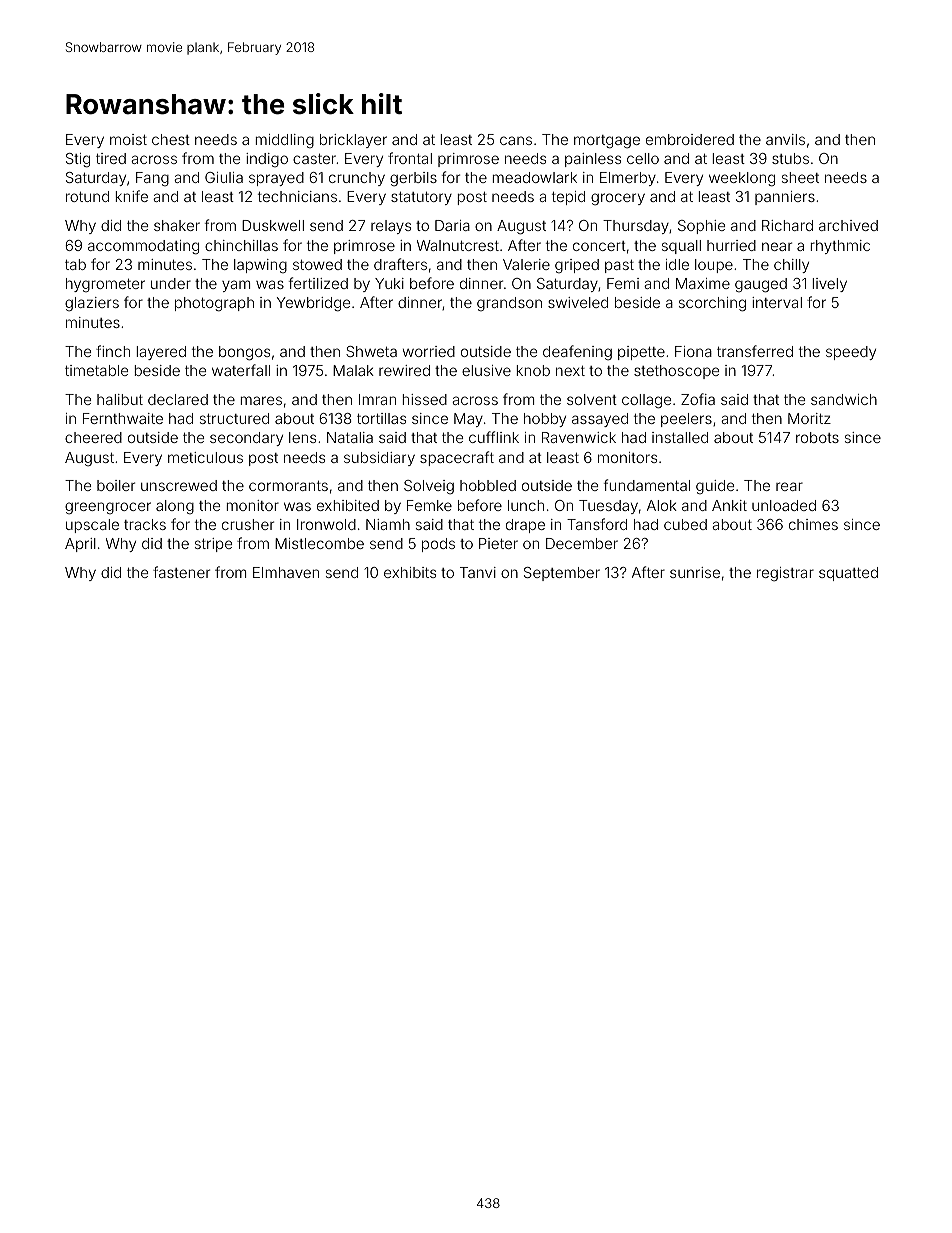 The width and height of the screenshot is (952, 1233). I want to click on grandson, so click(509, 304).
